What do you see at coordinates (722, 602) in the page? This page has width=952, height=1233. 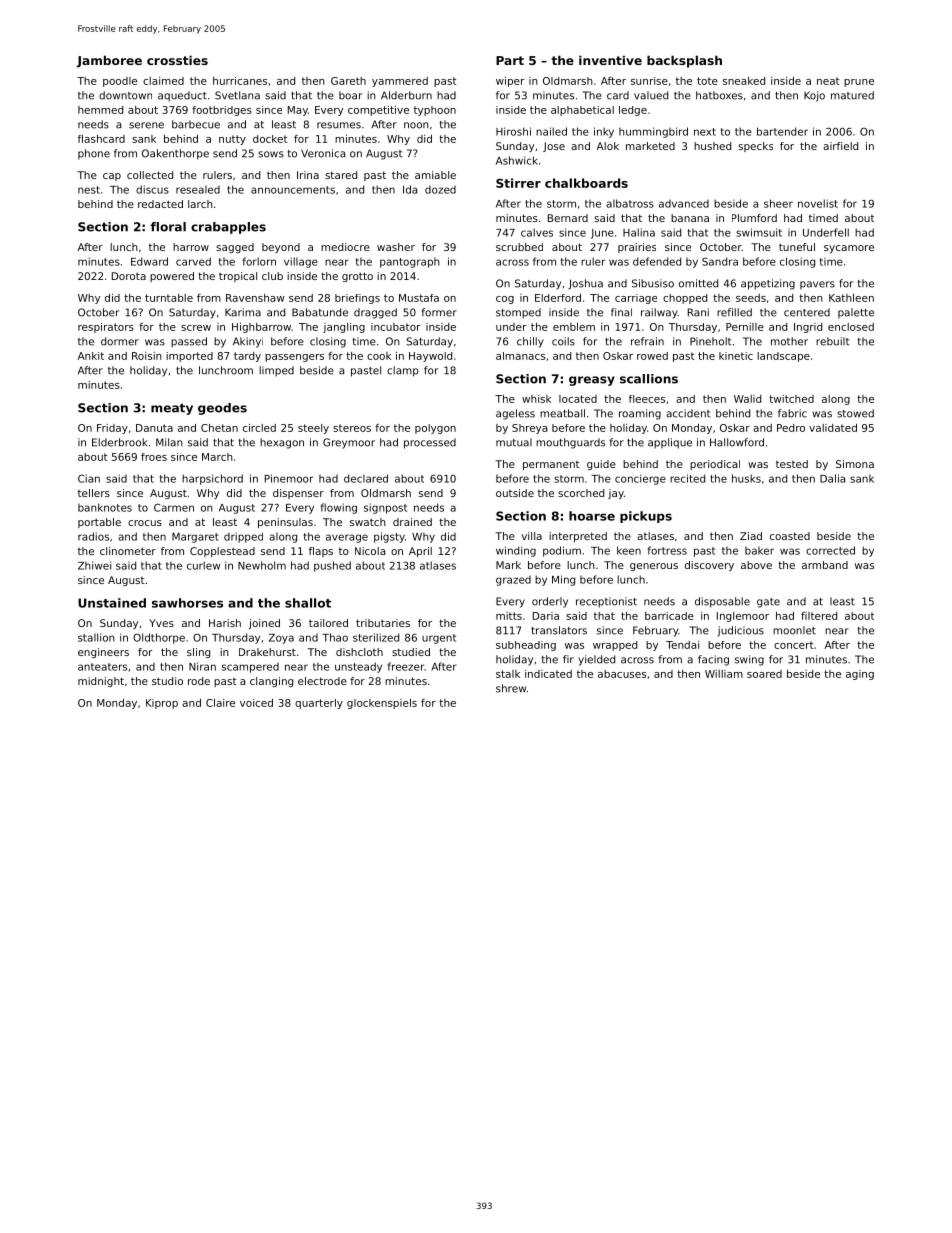 I see `disposable` at bounding box center [722, 602].
